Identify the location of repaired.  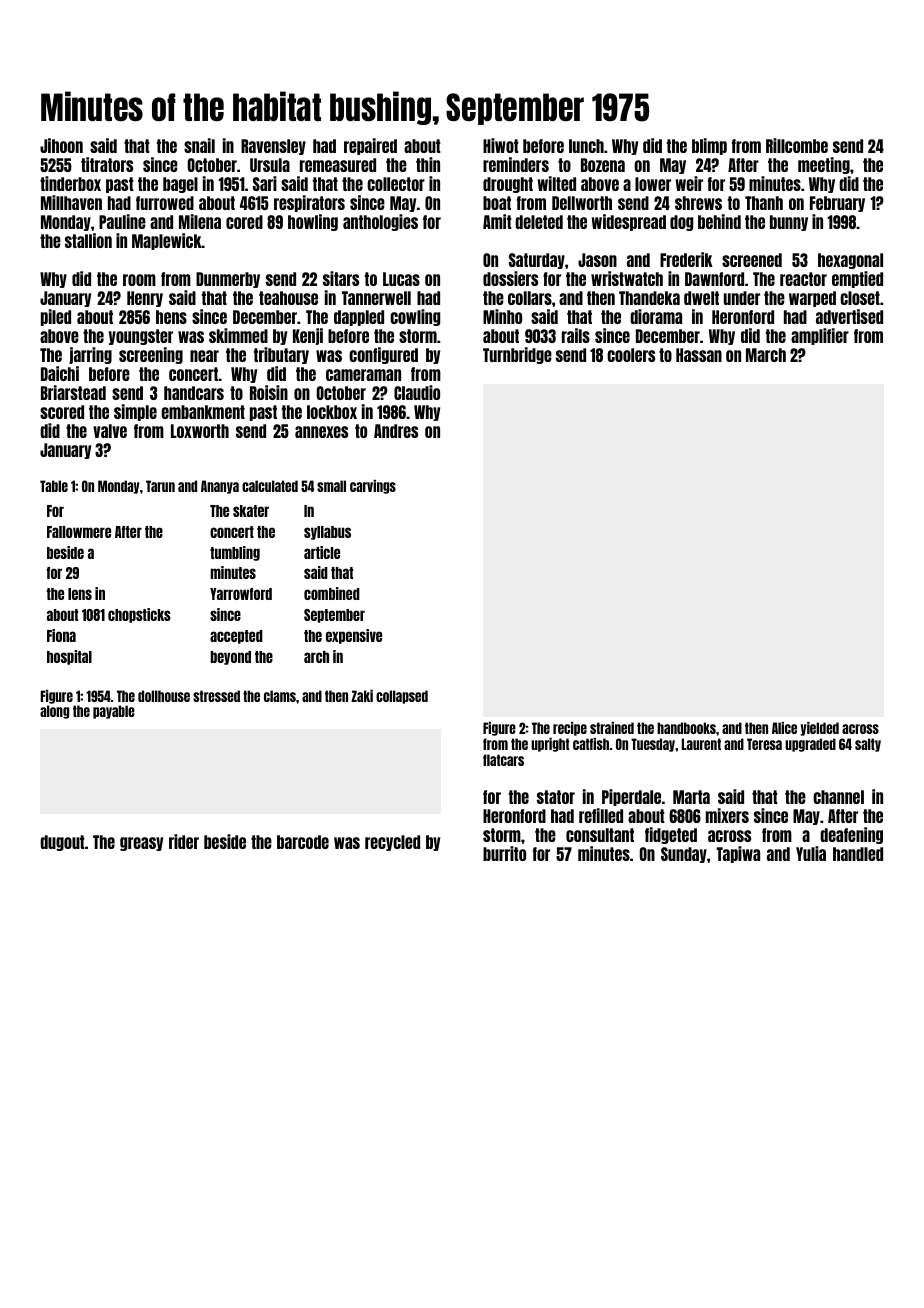
(370, 146).
